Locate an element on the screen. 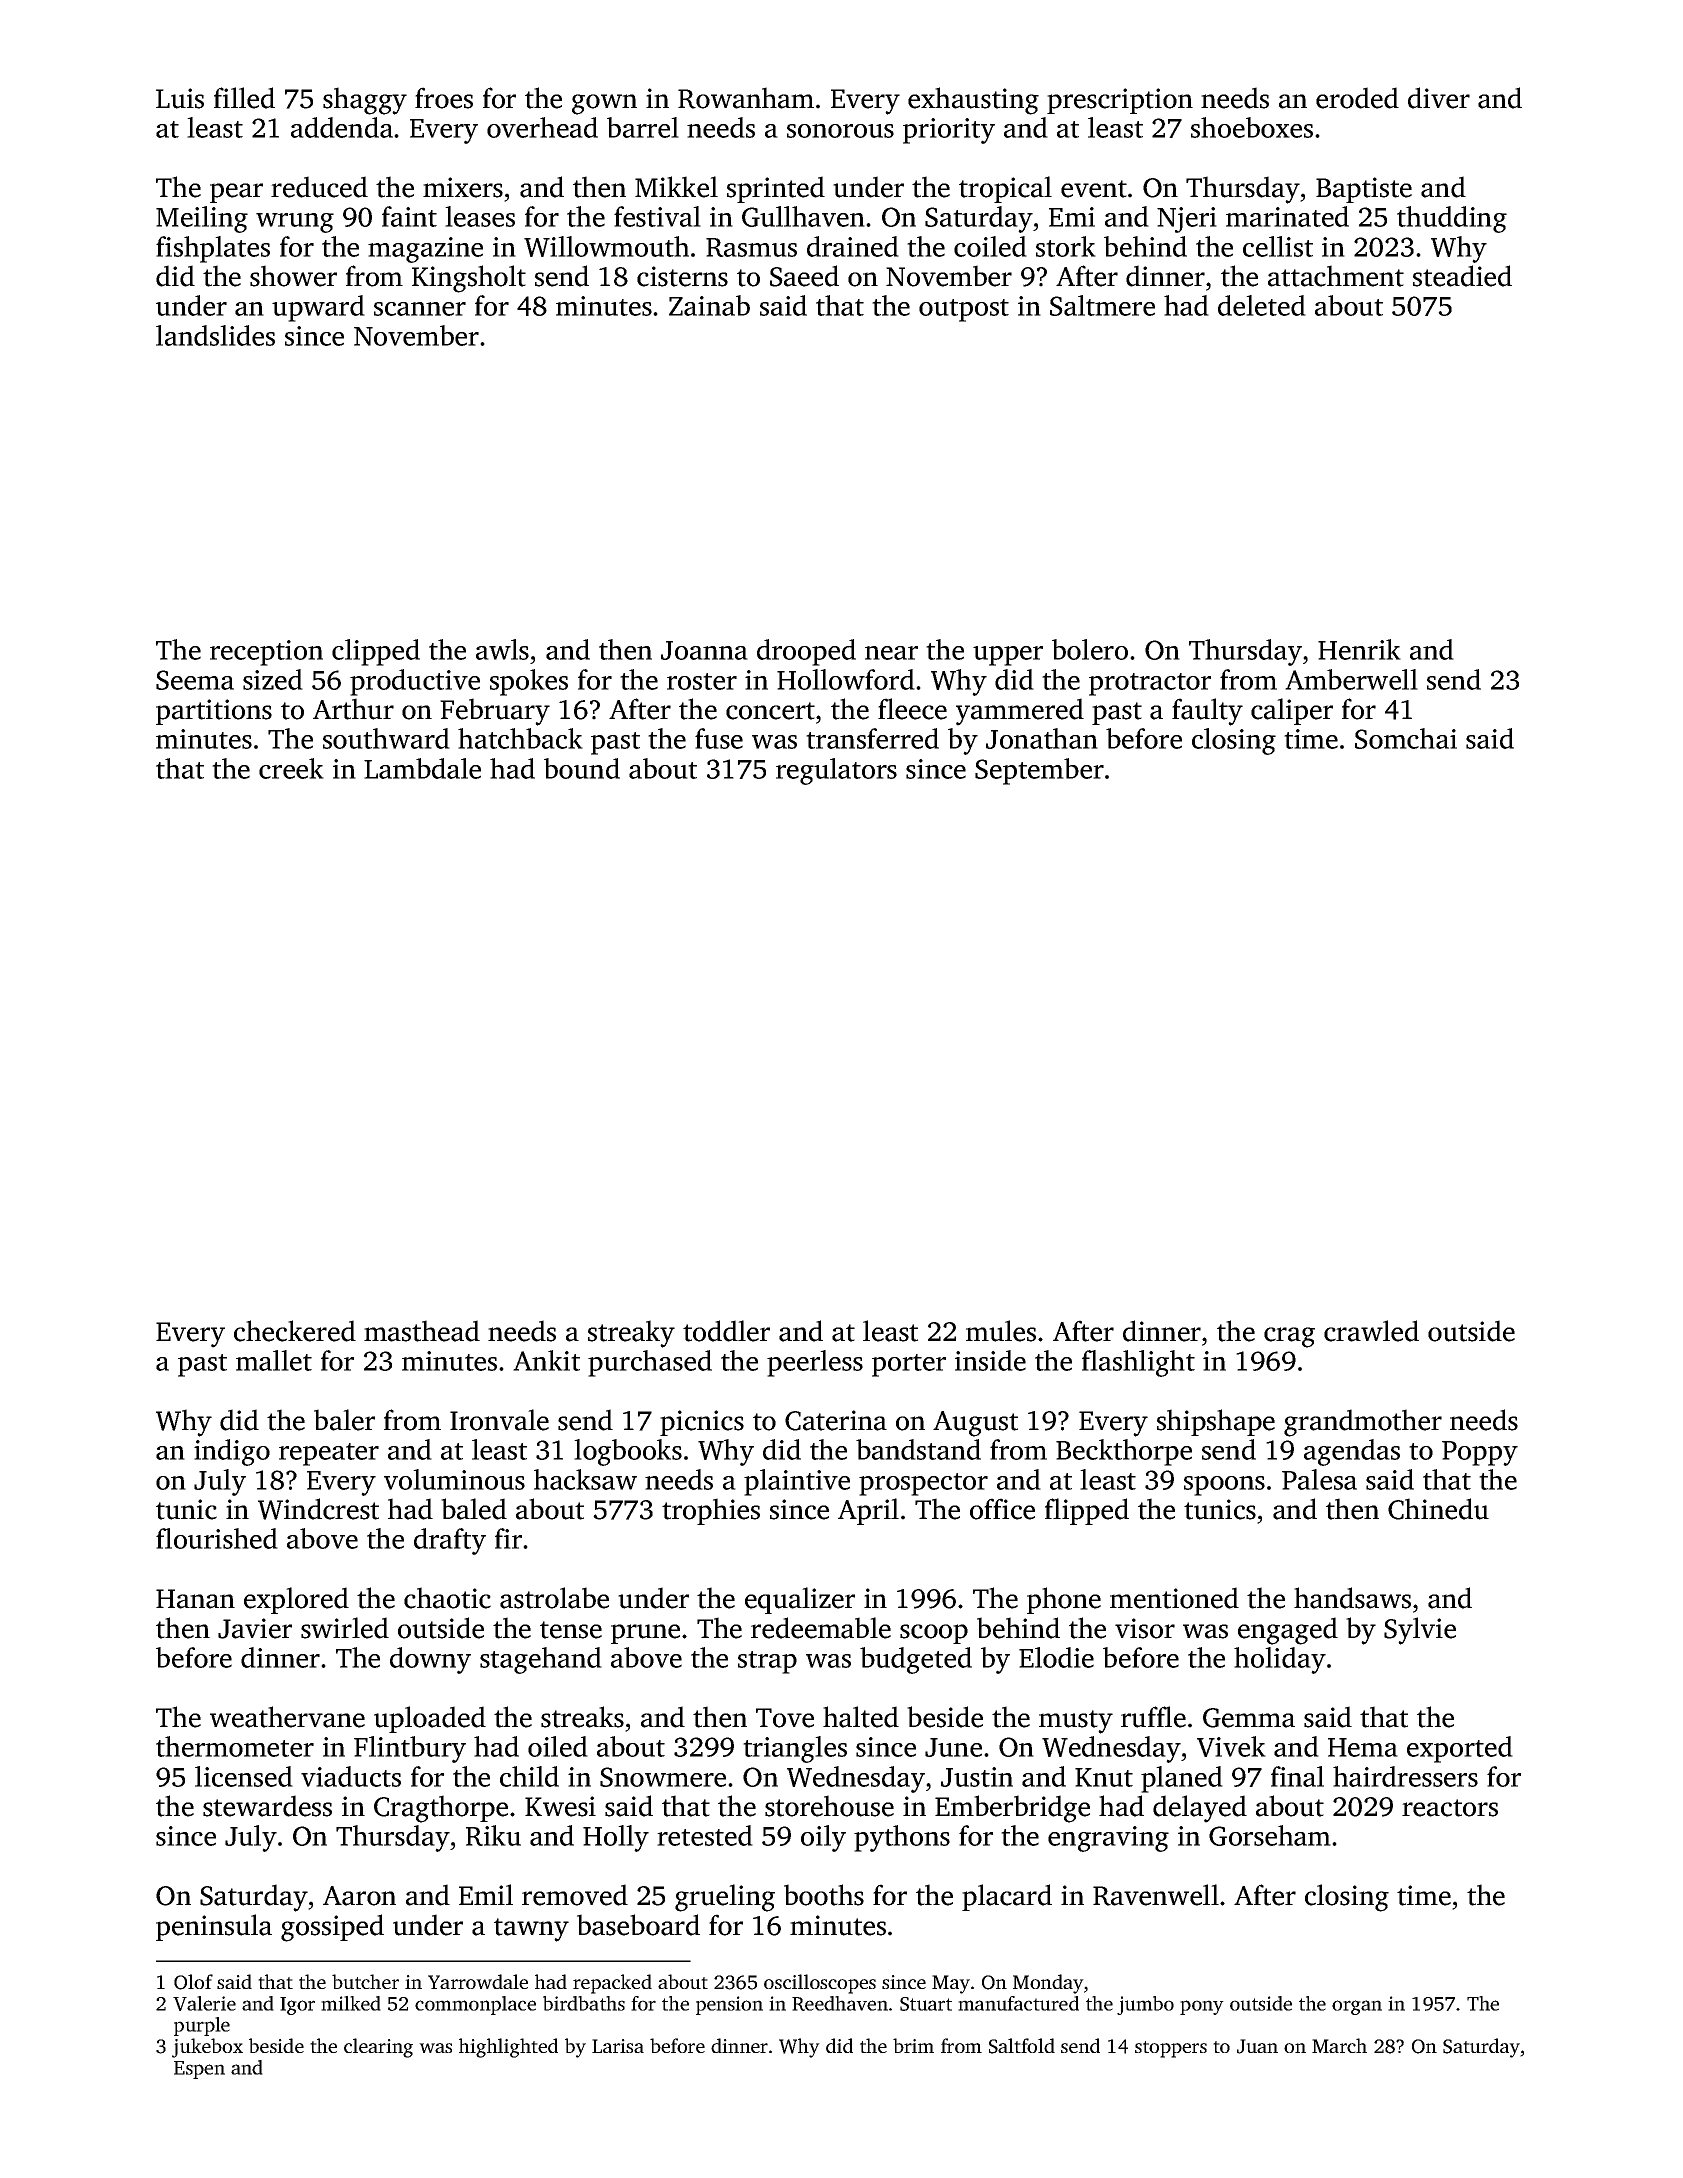 The width and height of the screenshot is (1683, 2178). Rowanham is located at coordinates (746, 98).
